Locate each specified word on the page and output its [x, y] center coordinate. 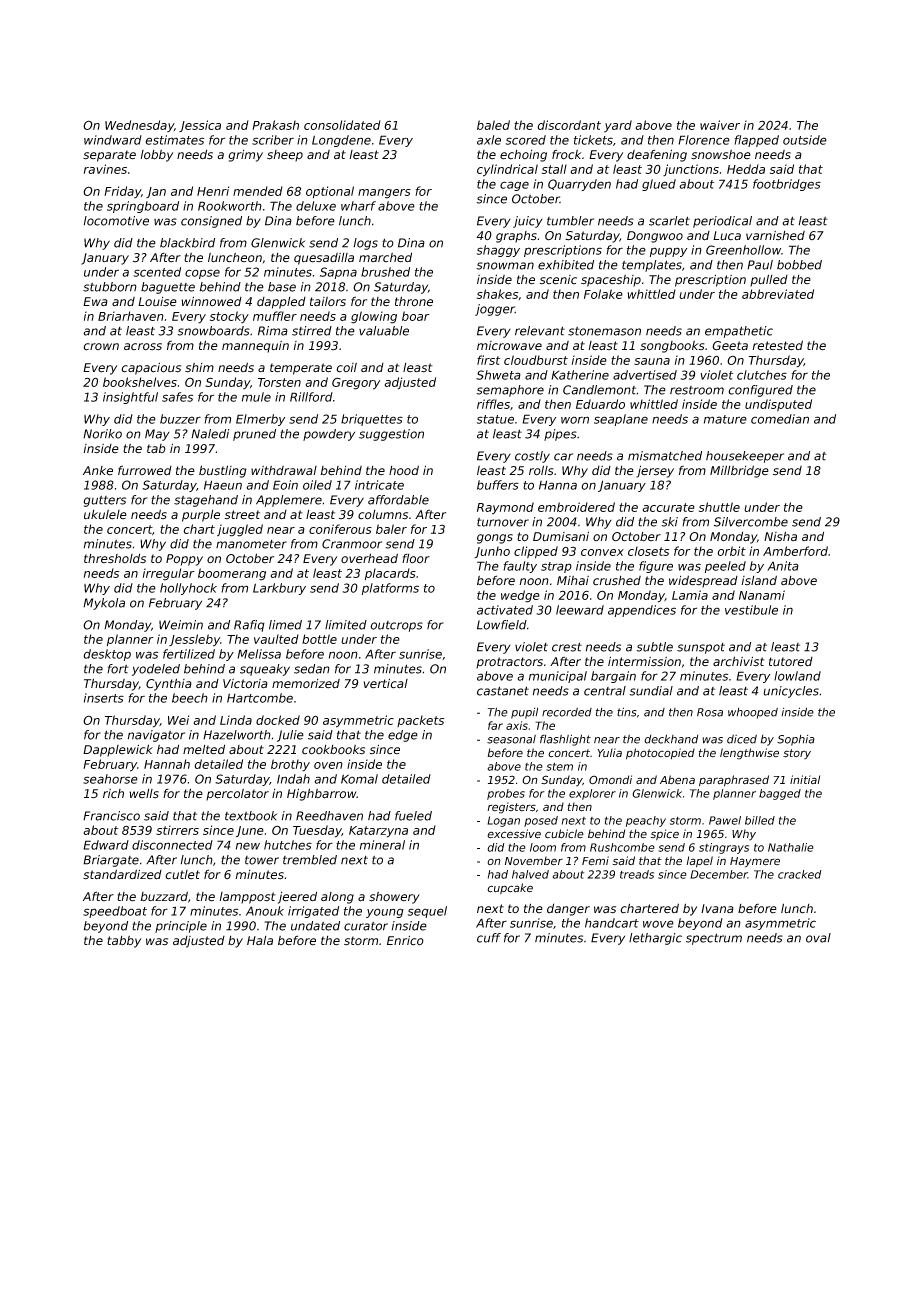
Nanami [762, 595]
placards [390, 574]
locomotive [116, 221]
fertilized [189, 654]
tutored [791, 662]
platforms [390, 589]
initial [805, 779]
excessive [514, 834]
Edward [106, 845]
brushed [385, 272]
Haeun [223, 485]
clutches [762, 375]
